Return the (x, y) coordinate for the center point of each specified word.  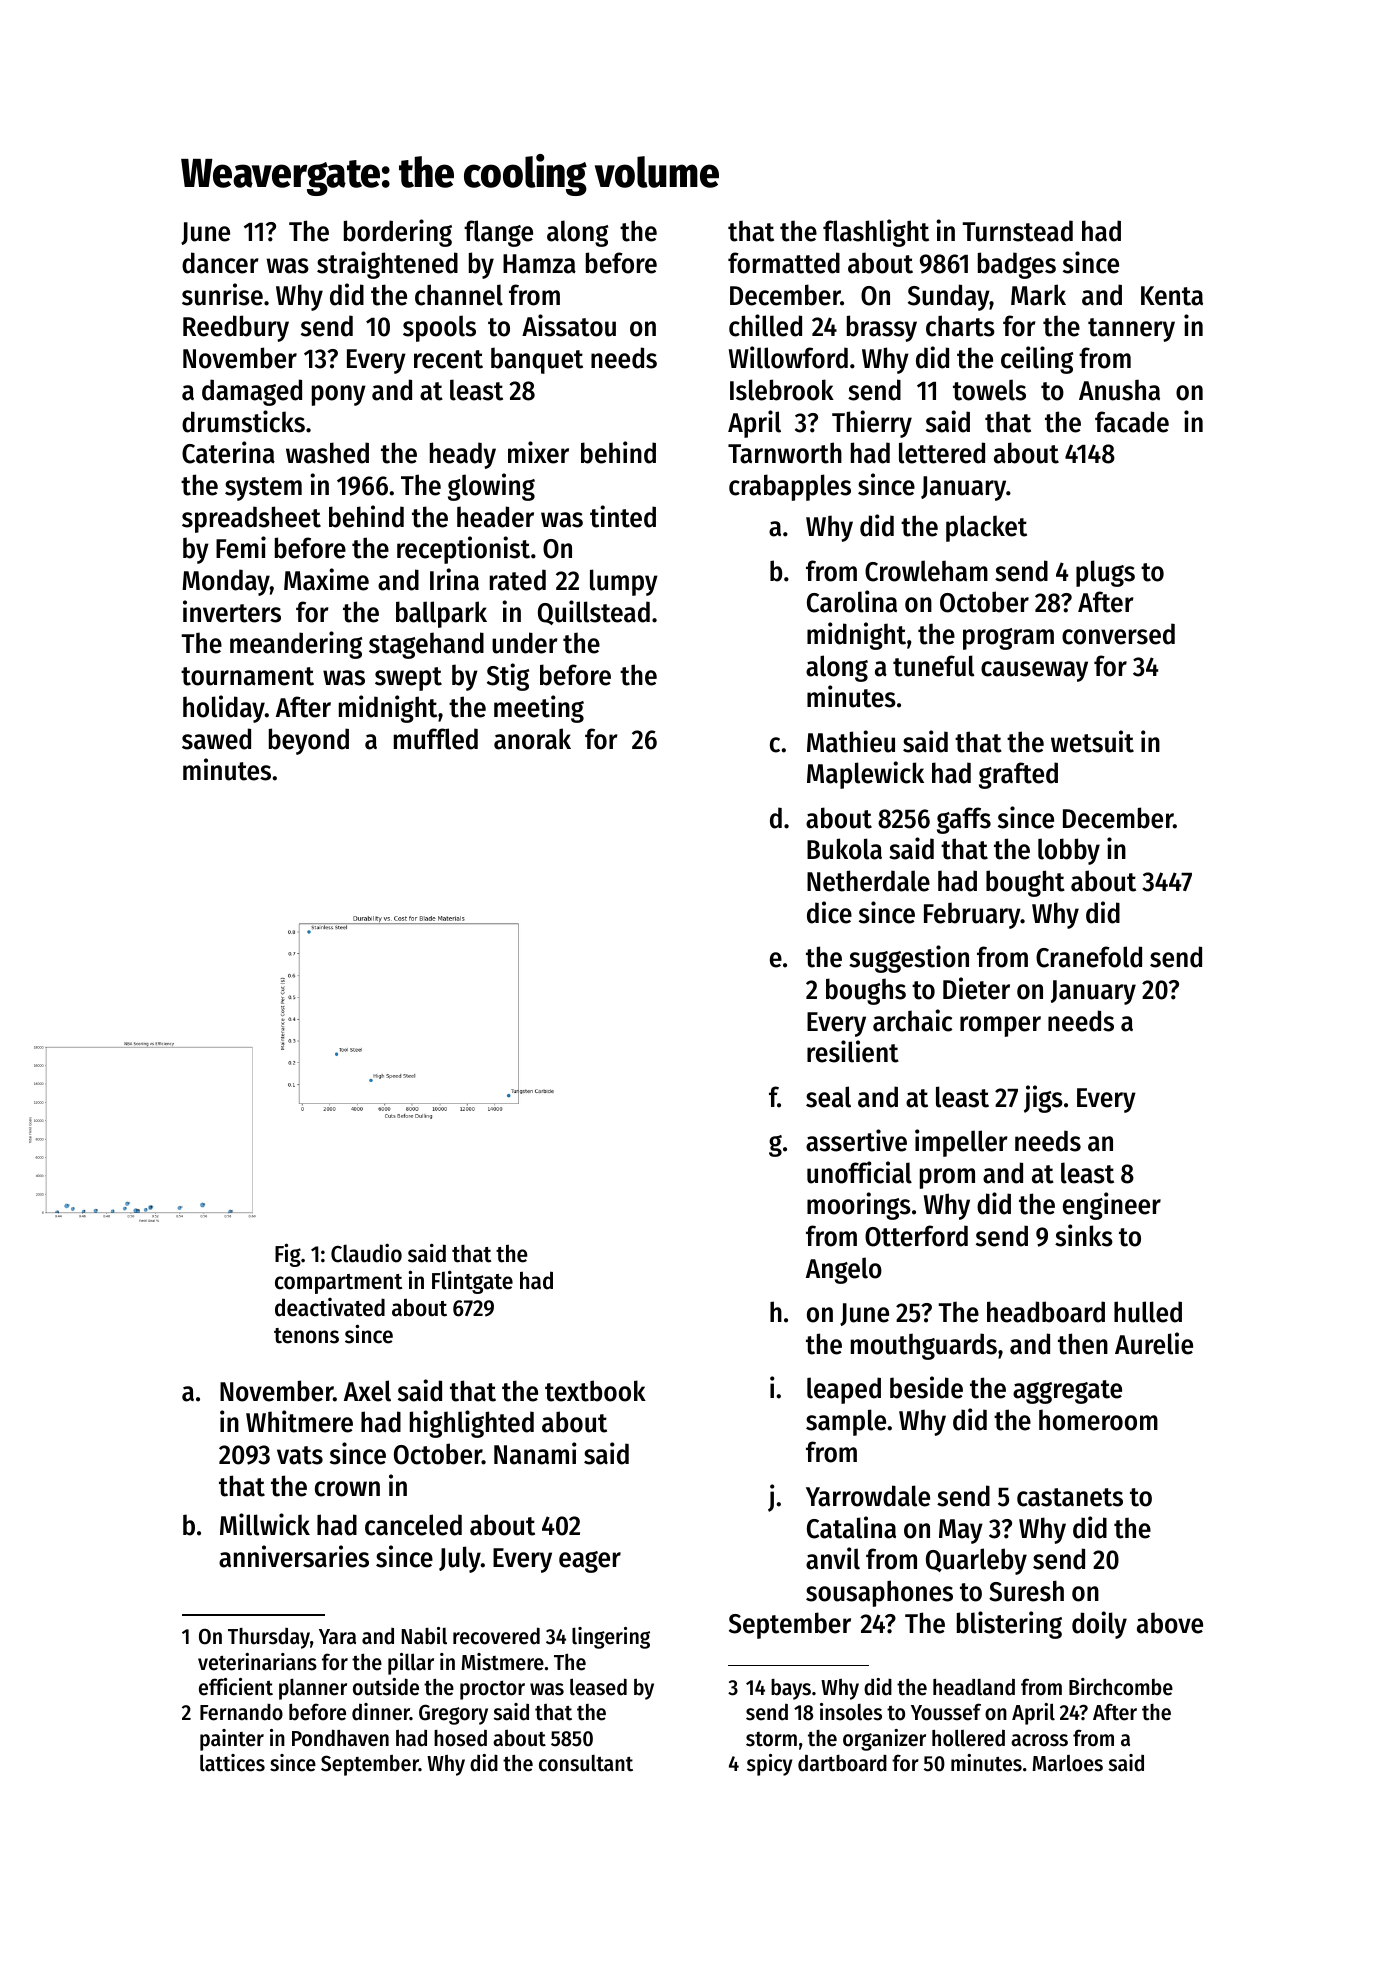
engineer (1112, 1206)
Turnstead (1017, 231)
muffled (436, 739)
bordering (398, 233)
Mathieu (851, 741)
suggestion (909, 959)
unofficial (859, 1172)
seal (828, 1097)
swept (408, 679)
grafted (1018, 775)
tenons (306, 1336)
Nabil (424, 1636)
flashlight (876, 233)
